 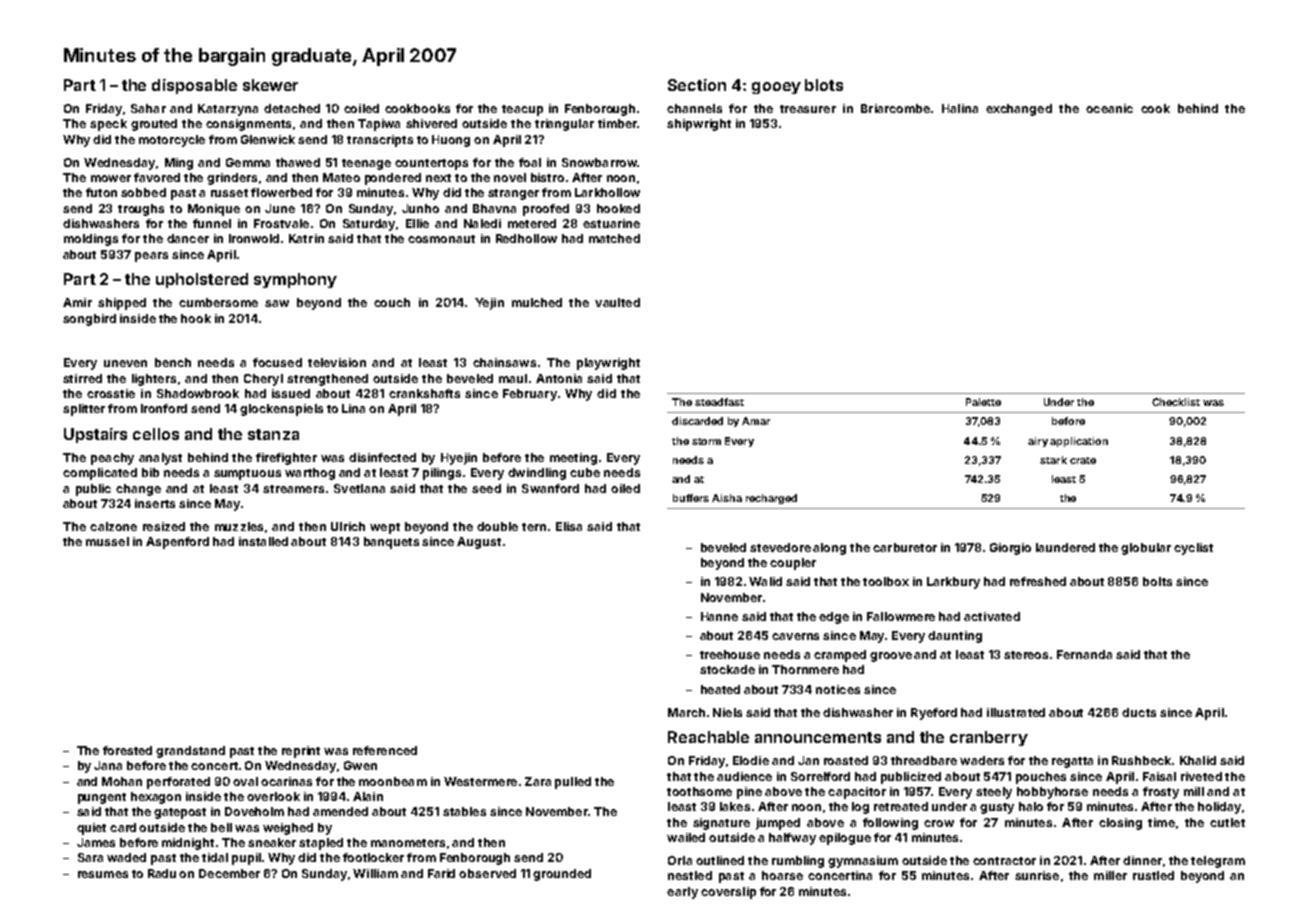 I want to click on Palette, so click(x=983, y=402).
